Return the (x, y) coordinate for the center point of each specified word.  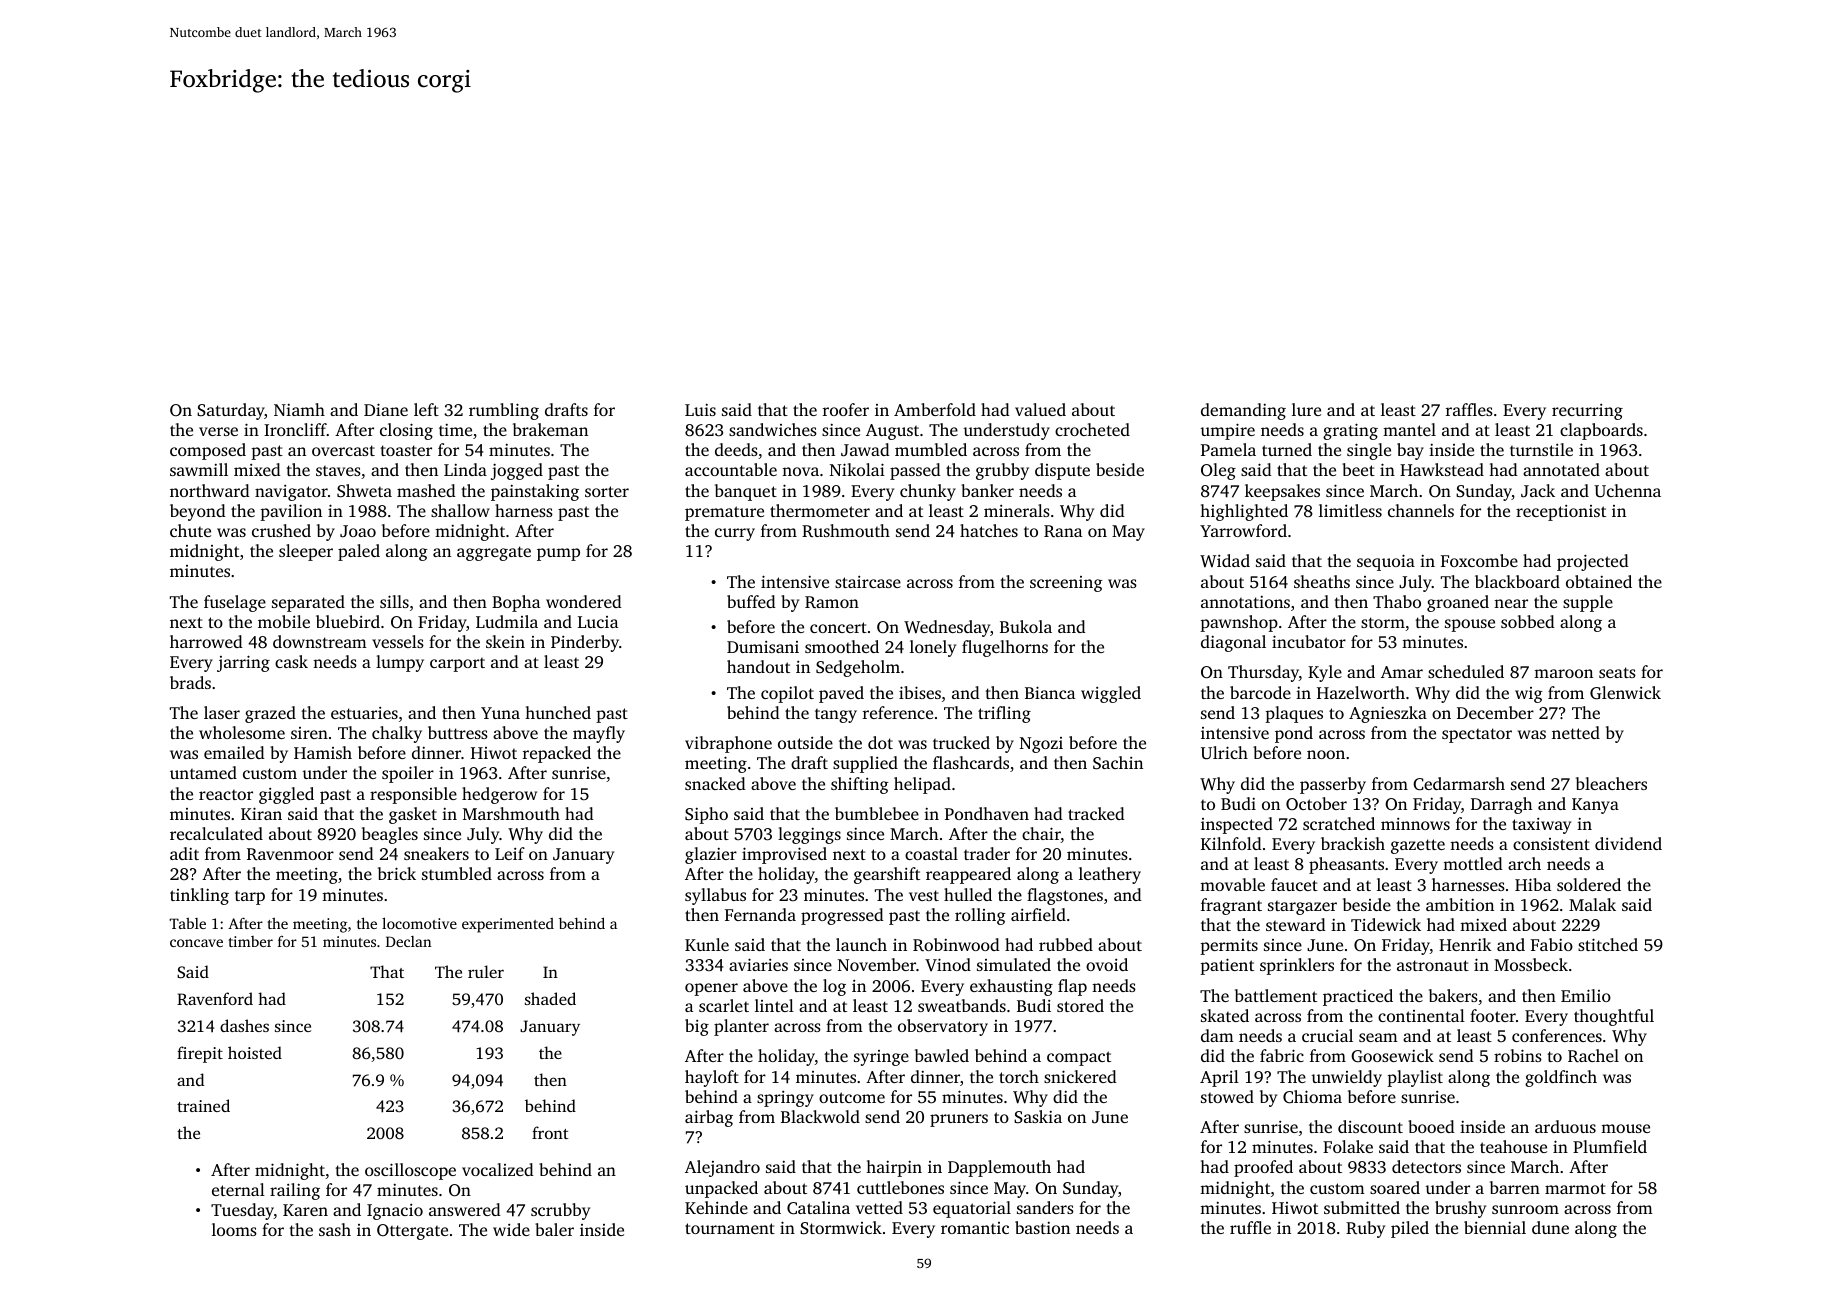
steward (1296, 924)
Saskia (1038, 1116)
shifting (860, 785)
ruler (486, 971)
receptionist (1561, 513)
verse (218, 431)
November (877, 964)
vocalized (498, 1169)
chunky (928, 492)
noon (1326, 754)
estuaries (364, 713)
